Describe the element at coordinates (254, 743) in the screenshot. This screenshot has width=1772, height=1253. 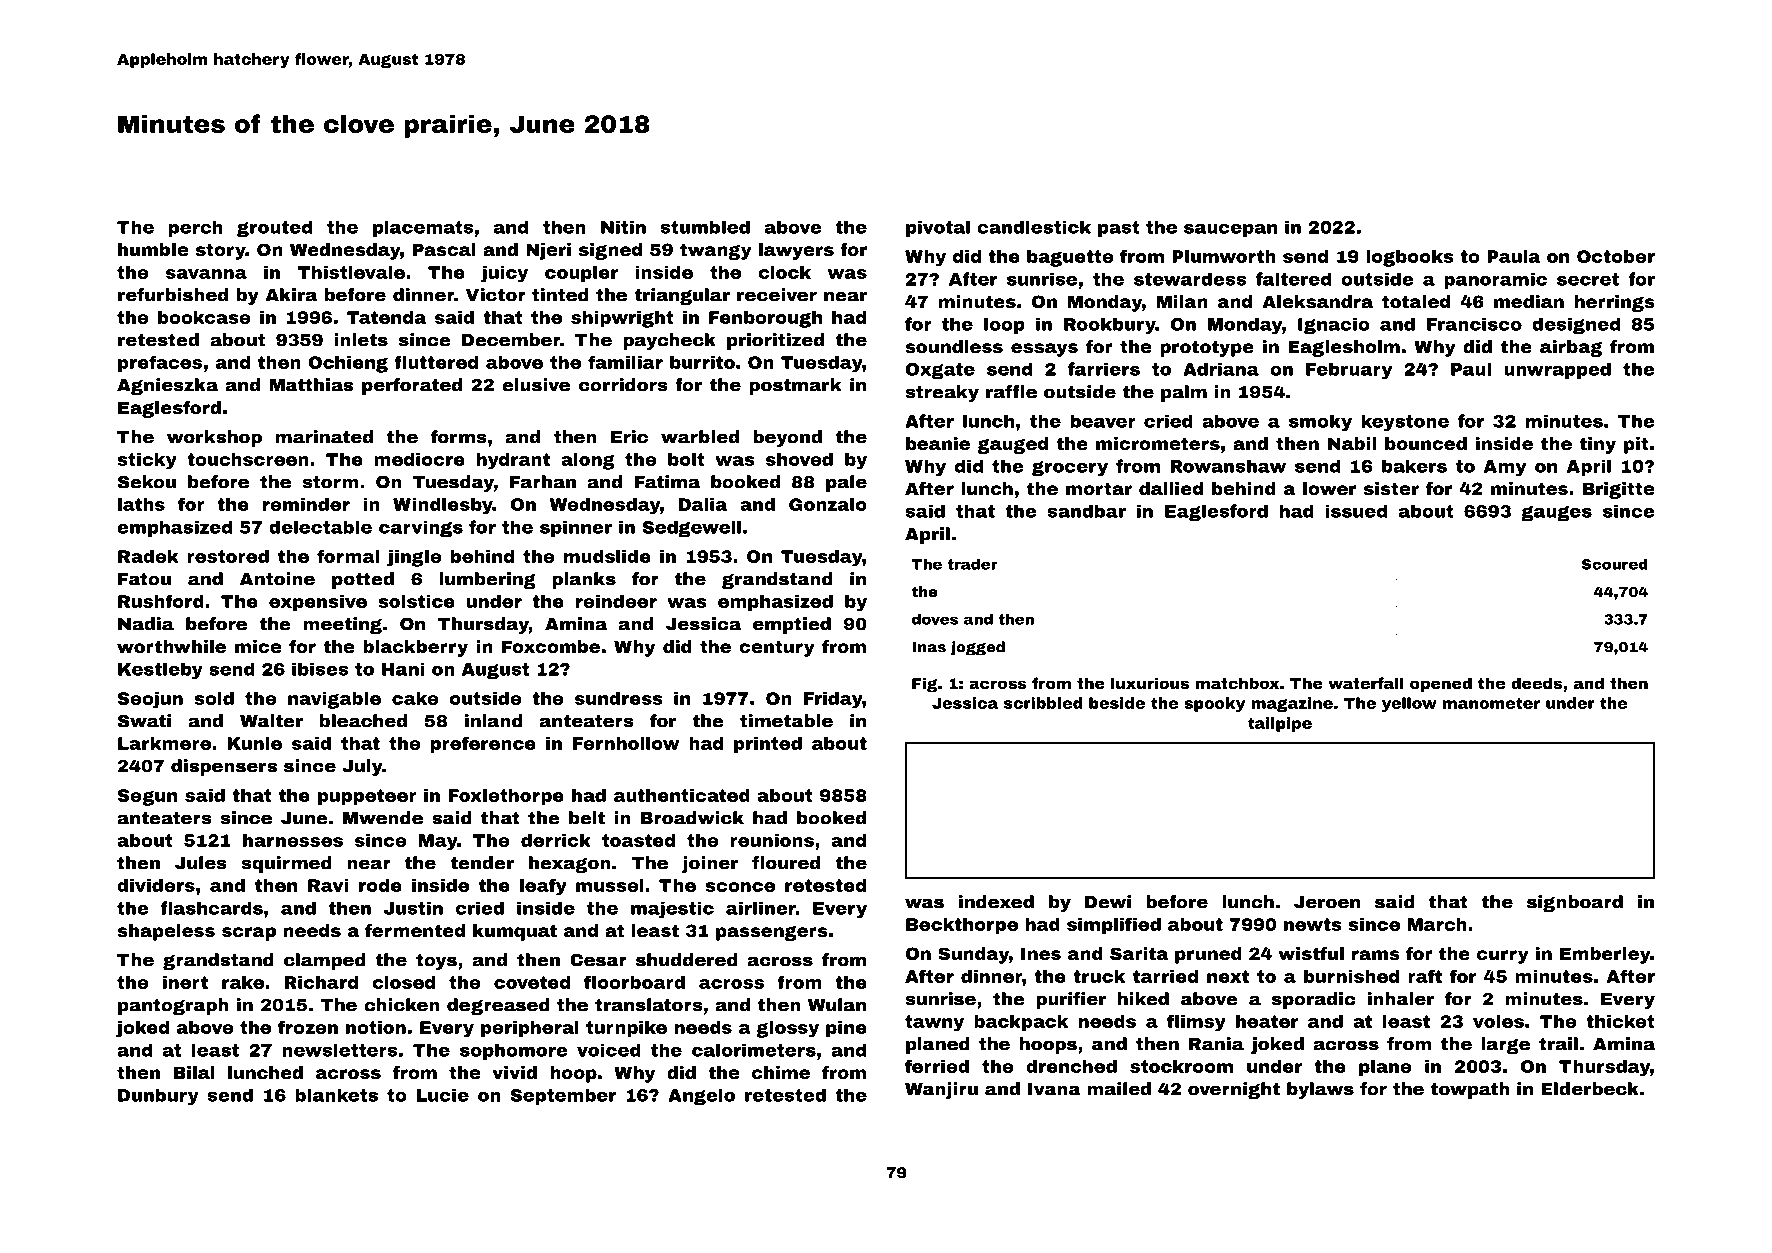
I see `Kunle` at that location.
